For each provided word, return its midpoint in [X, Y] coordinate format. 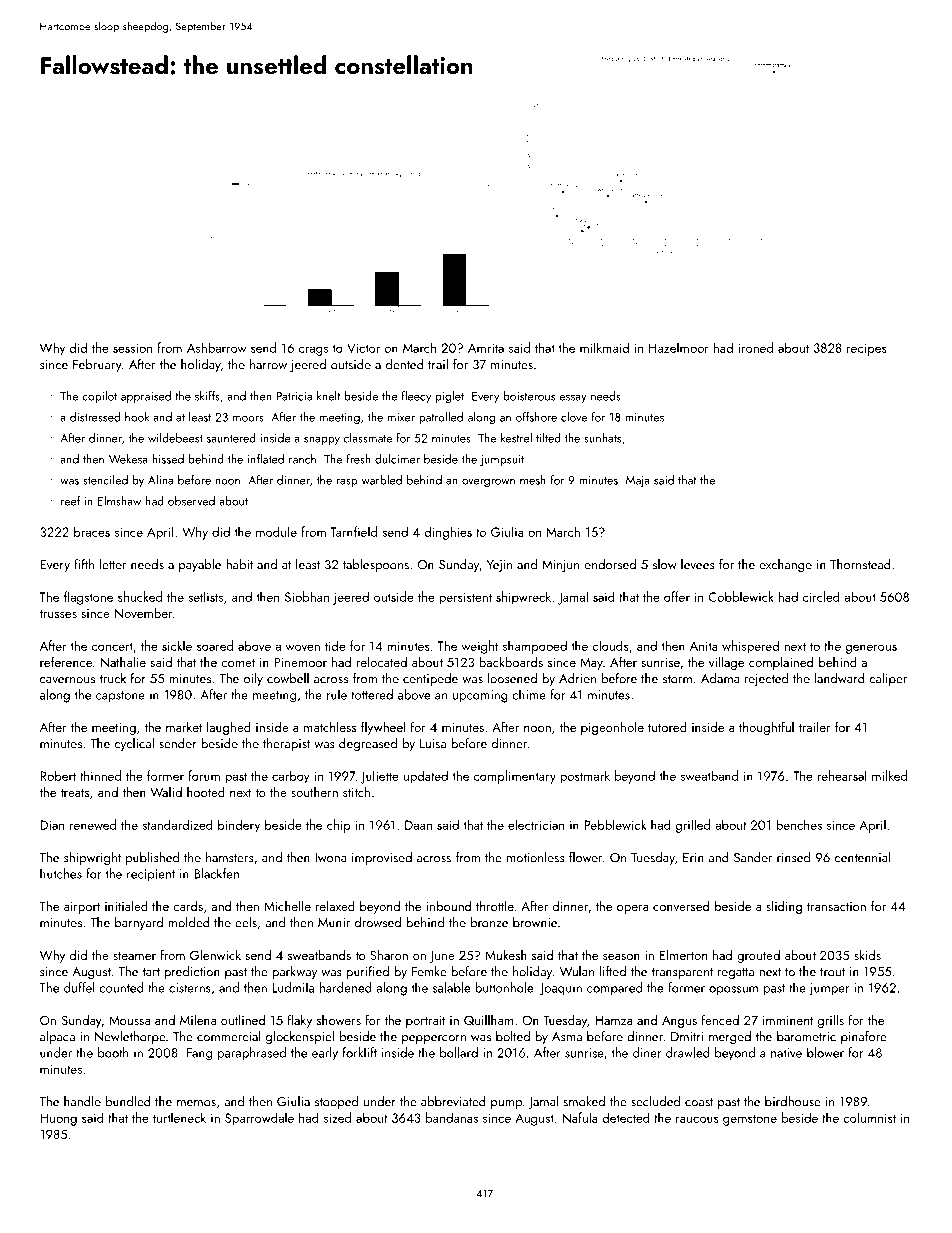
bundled [128, 1101]
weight [480, 647]
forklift [360, 1052]
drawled [688, 1052]
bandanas [452, 1117]
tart [151, 972]
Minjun [560, 566]
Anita [704, 646]
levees [698, 564]
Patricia [294, 396]
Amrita [486, 348]
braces [92, 531]
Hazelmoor [679, 347]
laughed [229, 728]
